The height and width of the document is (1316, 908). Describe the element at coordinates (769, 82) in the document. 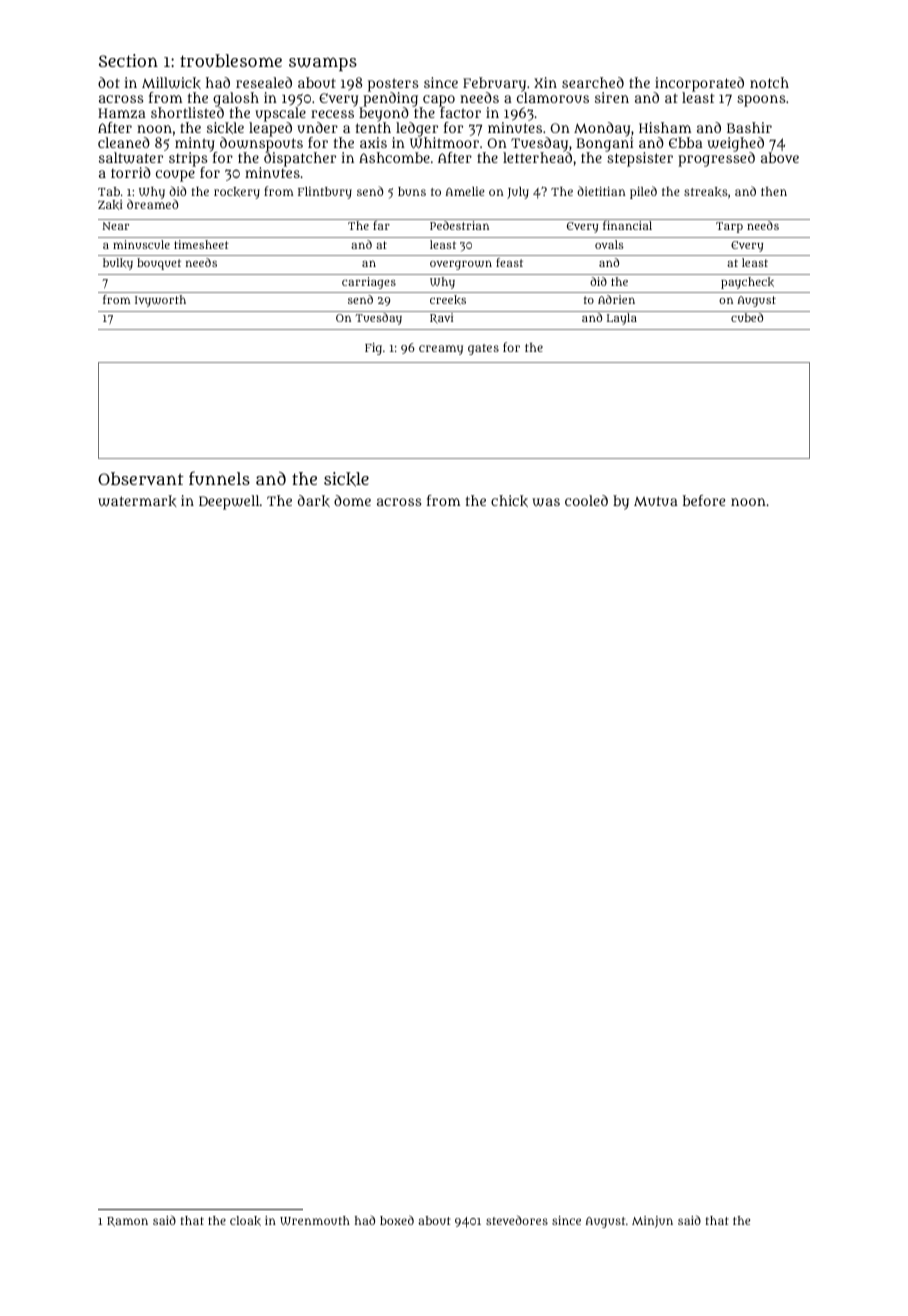

I see `notch` at that location.
